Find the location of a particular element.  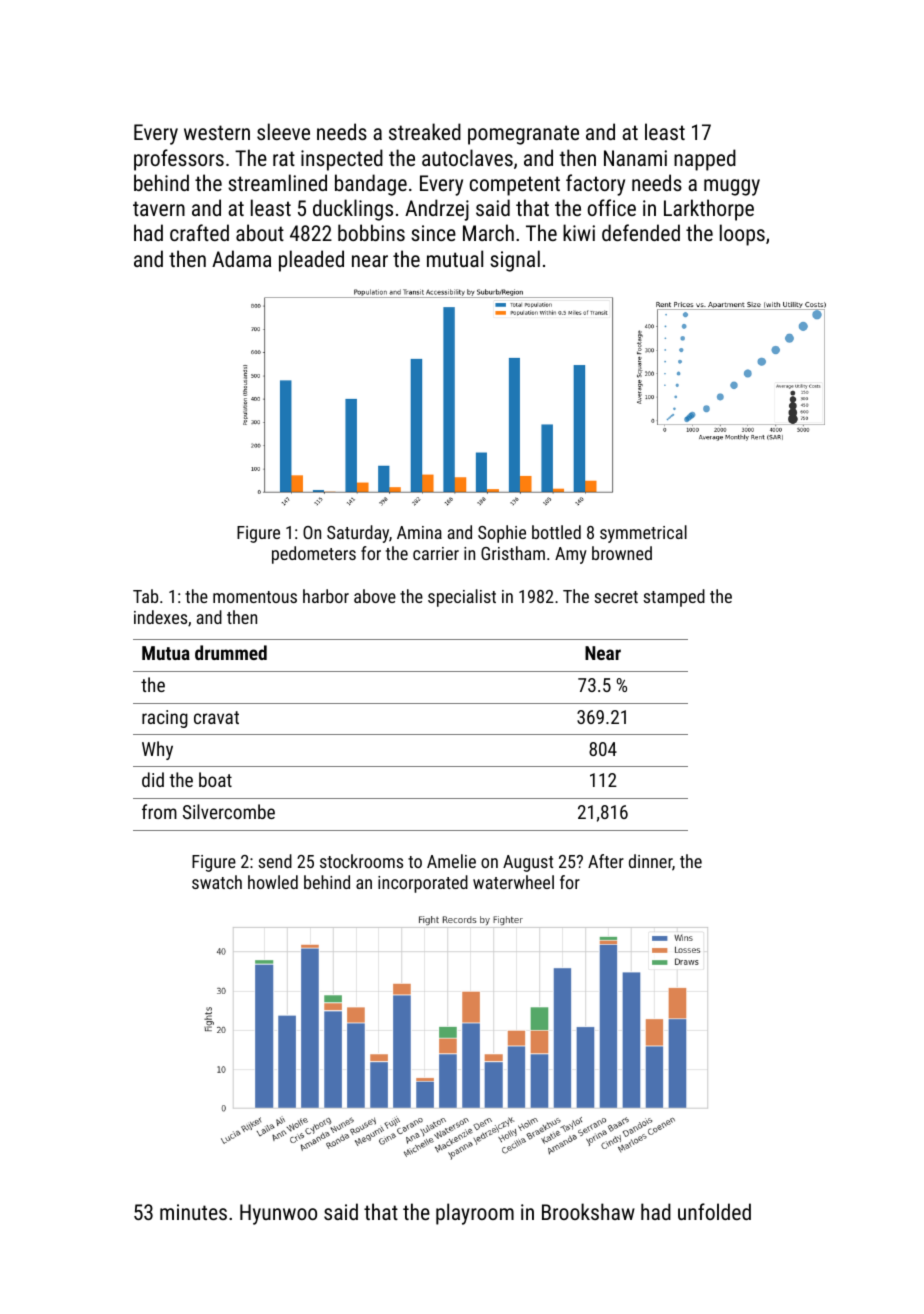

napped is located at coordinates (705, 160).
